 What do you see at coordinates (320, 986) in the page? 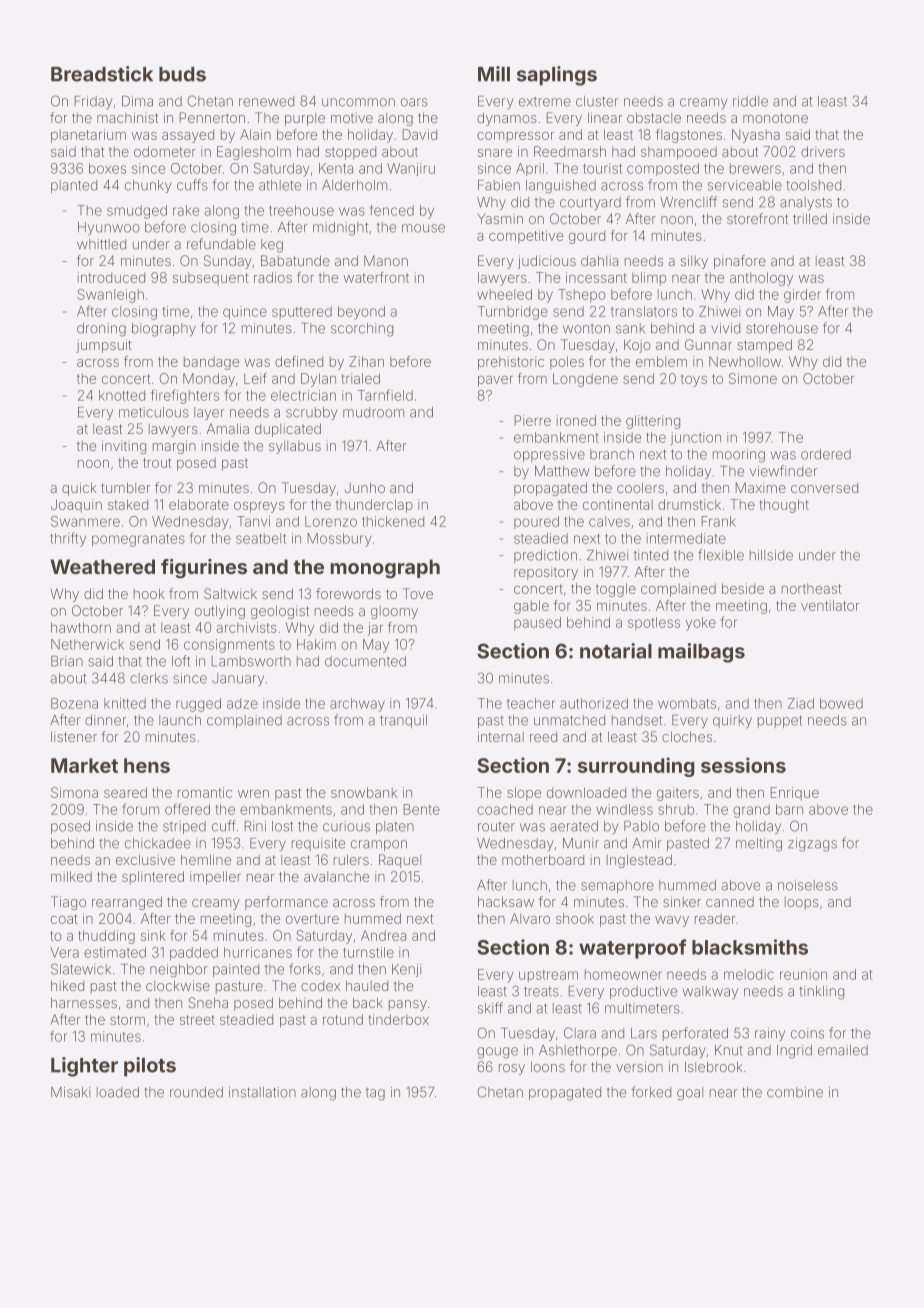
I see `codex` at bounding box center [320, 986].
